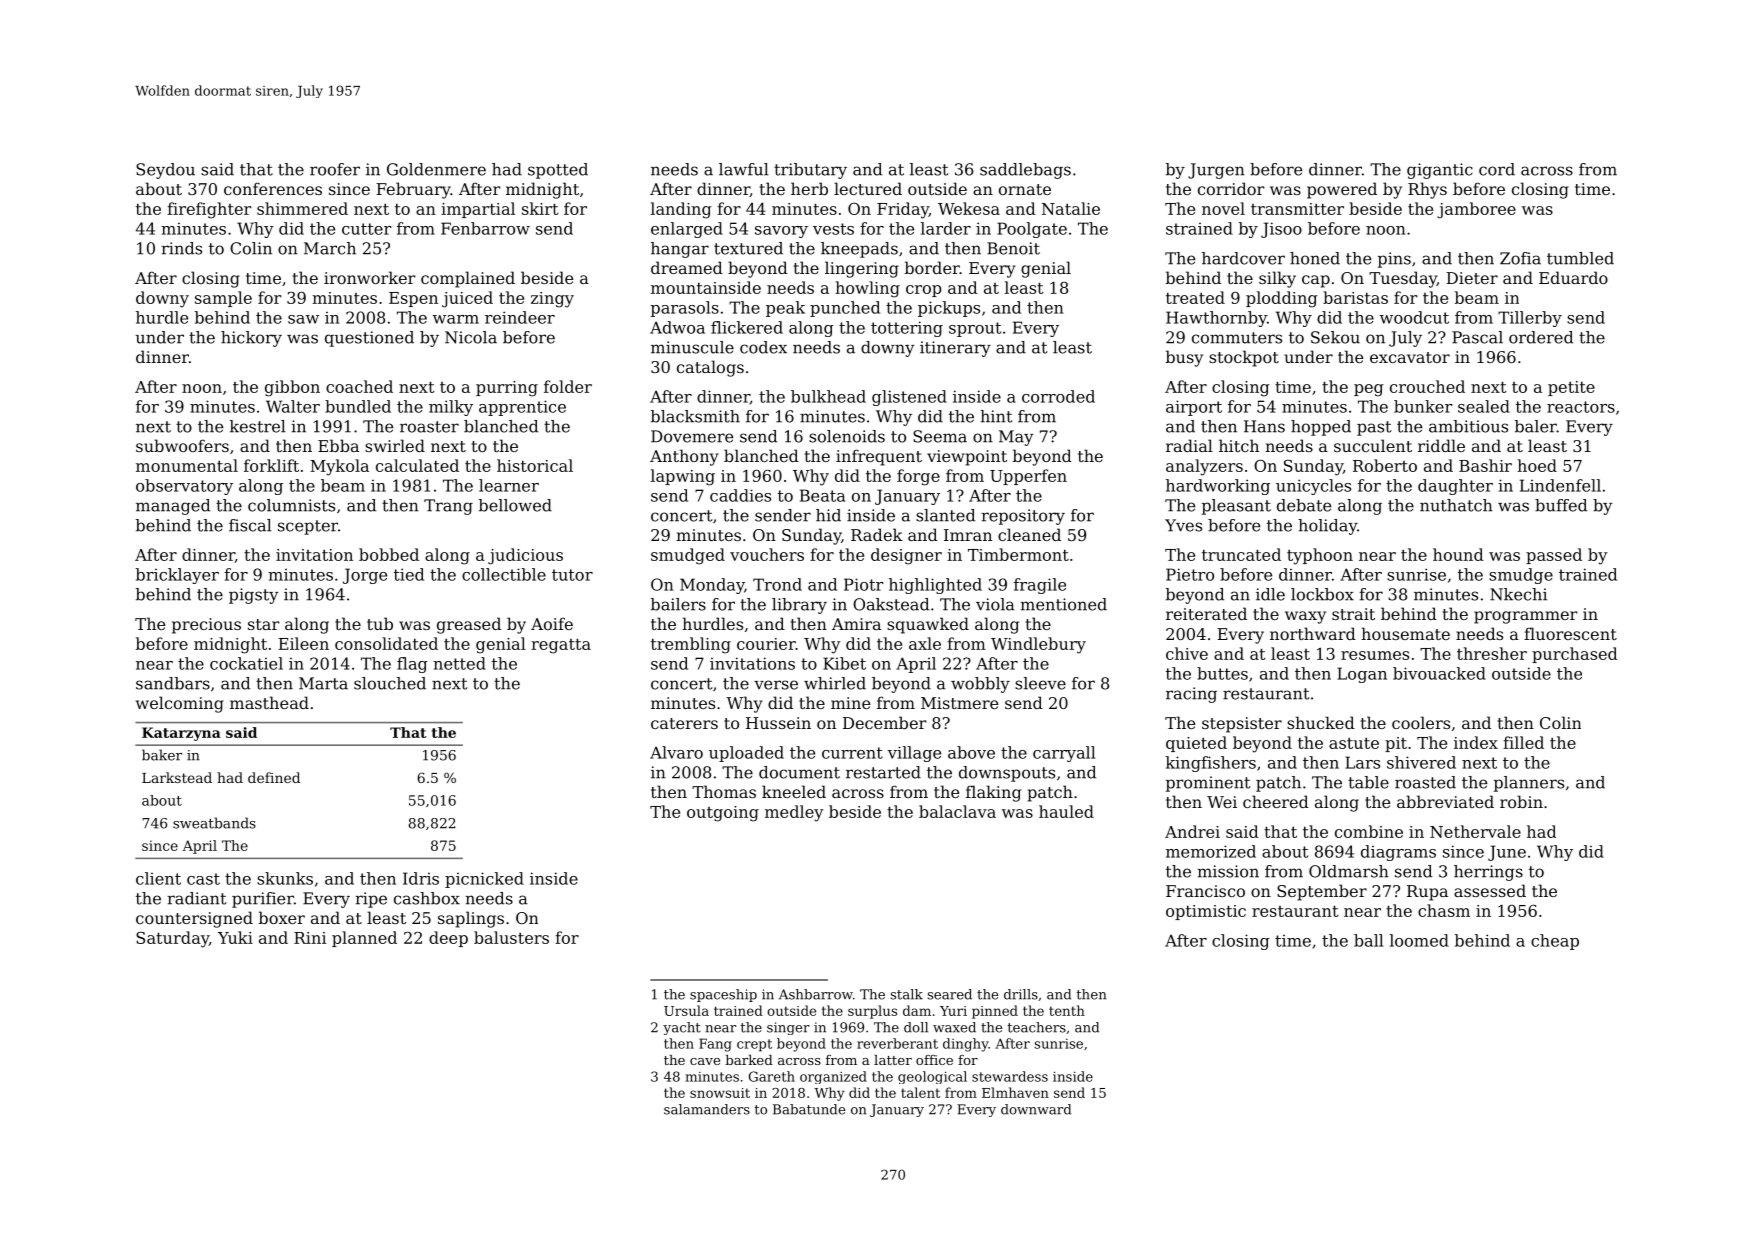 Image resolution: width=1761 pixels, height=1245 pixels. I want to click on firefighter, so click(209, 210).
